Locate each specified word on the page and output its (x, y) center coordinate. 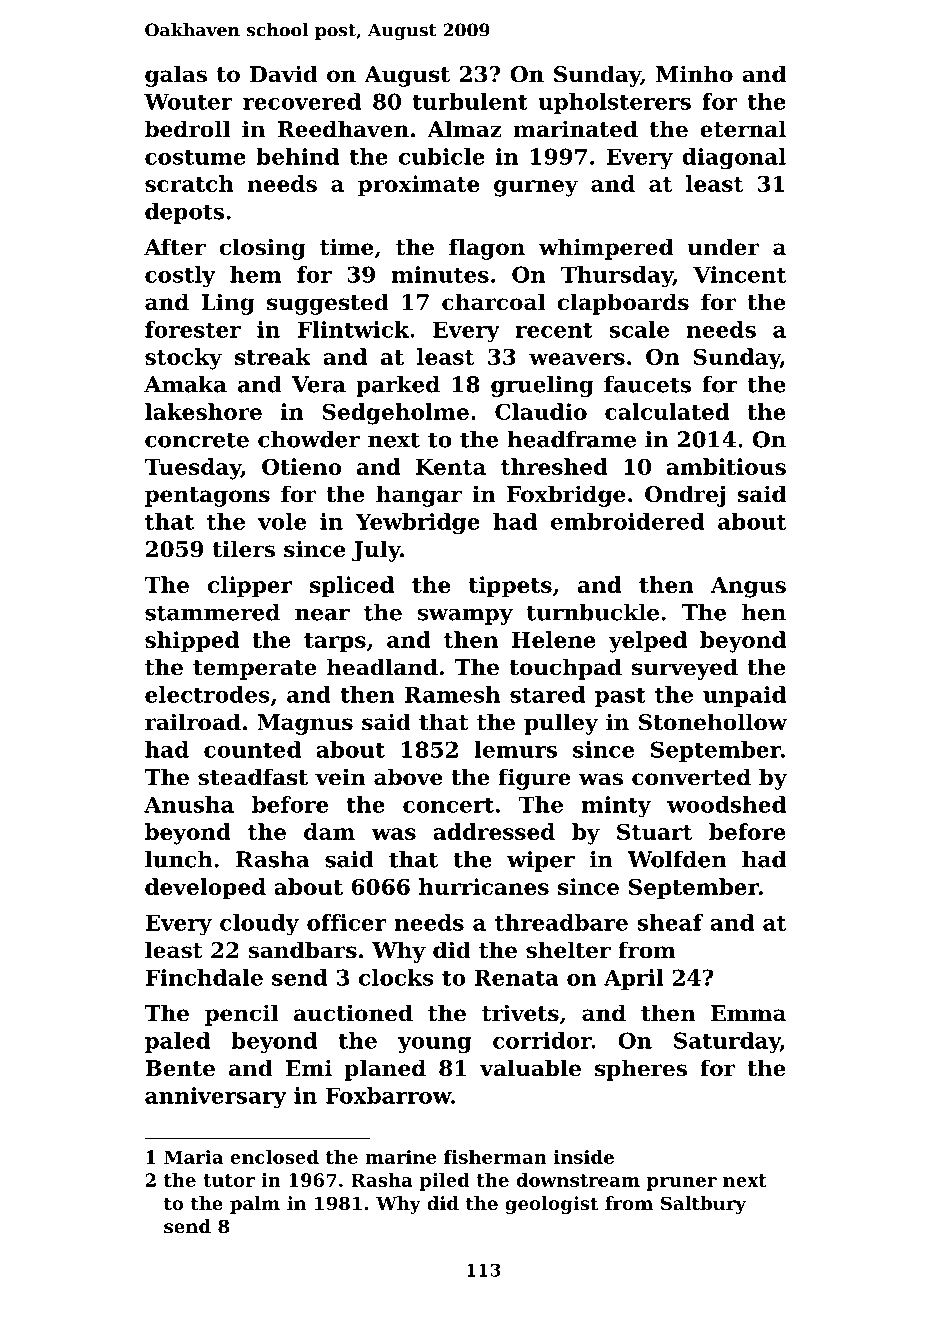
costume (195, 157)
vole (282, 521)
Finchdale (204, 977)
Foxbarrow (388, 1095)
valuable (530, 1068)
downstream (578, 1180)
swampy (465, 616)
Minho (694, 74)
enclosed (274, 1157)
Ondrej (685, 496)
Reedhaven (343, 129)
